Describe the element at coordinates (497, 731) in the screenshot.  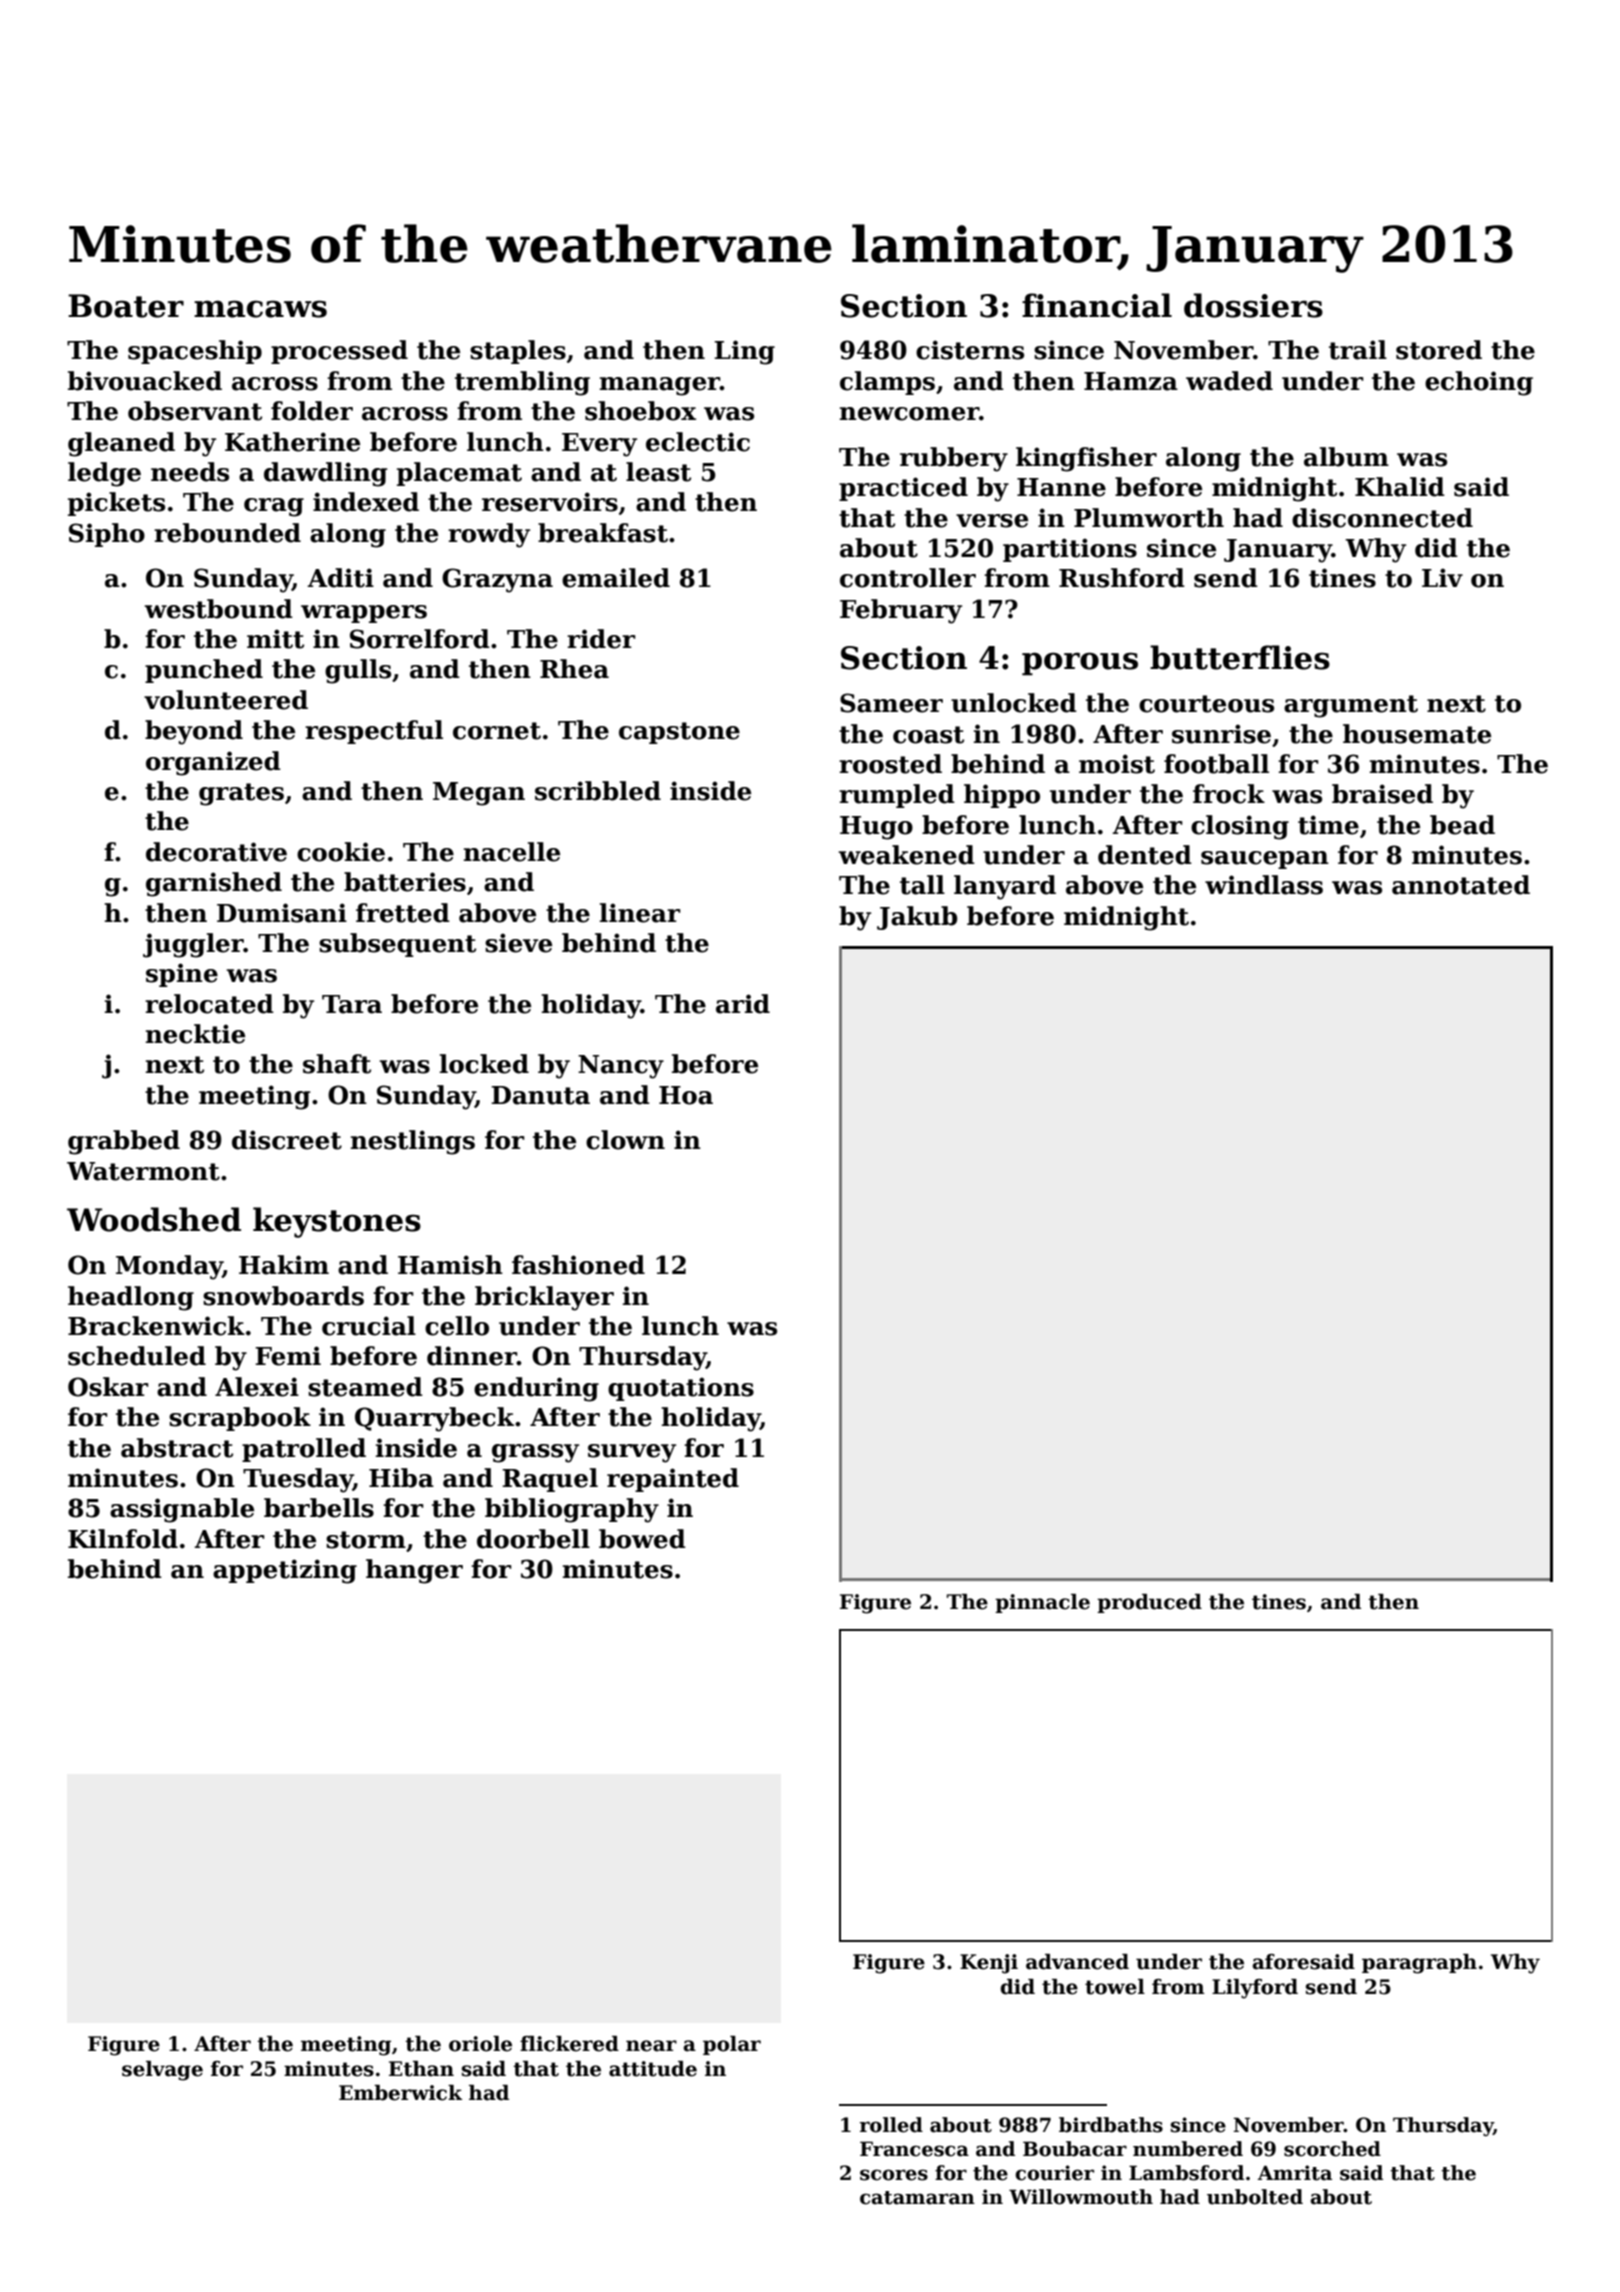
I see `cornet` at that location.
